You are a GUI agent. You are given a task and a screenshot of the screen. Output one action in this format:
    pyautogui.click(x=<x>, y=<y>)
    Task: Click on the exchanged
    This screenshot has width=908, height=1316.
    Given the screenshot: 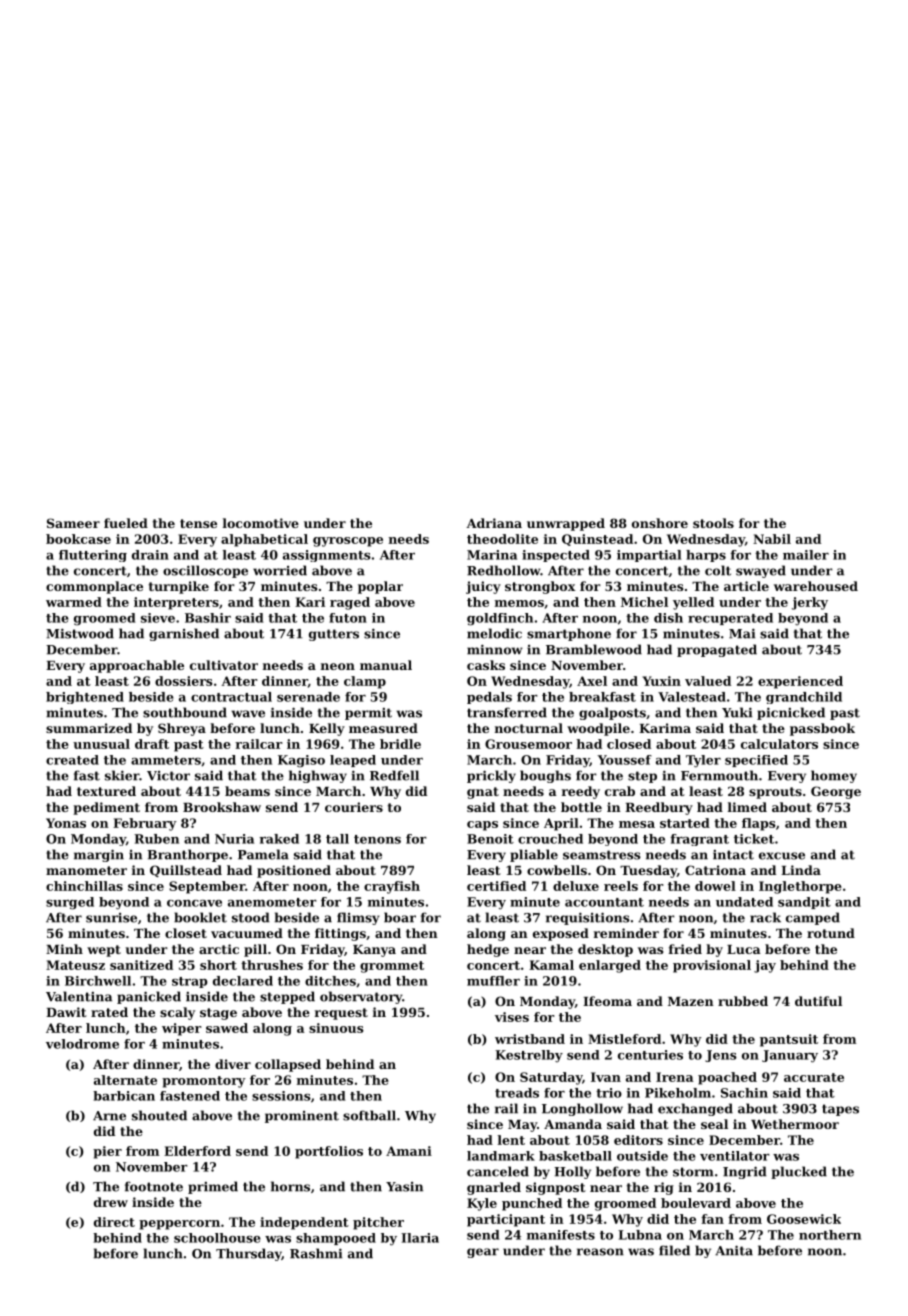 What is the action you would take?
    pyautogui.click(x=695, y=1109)
